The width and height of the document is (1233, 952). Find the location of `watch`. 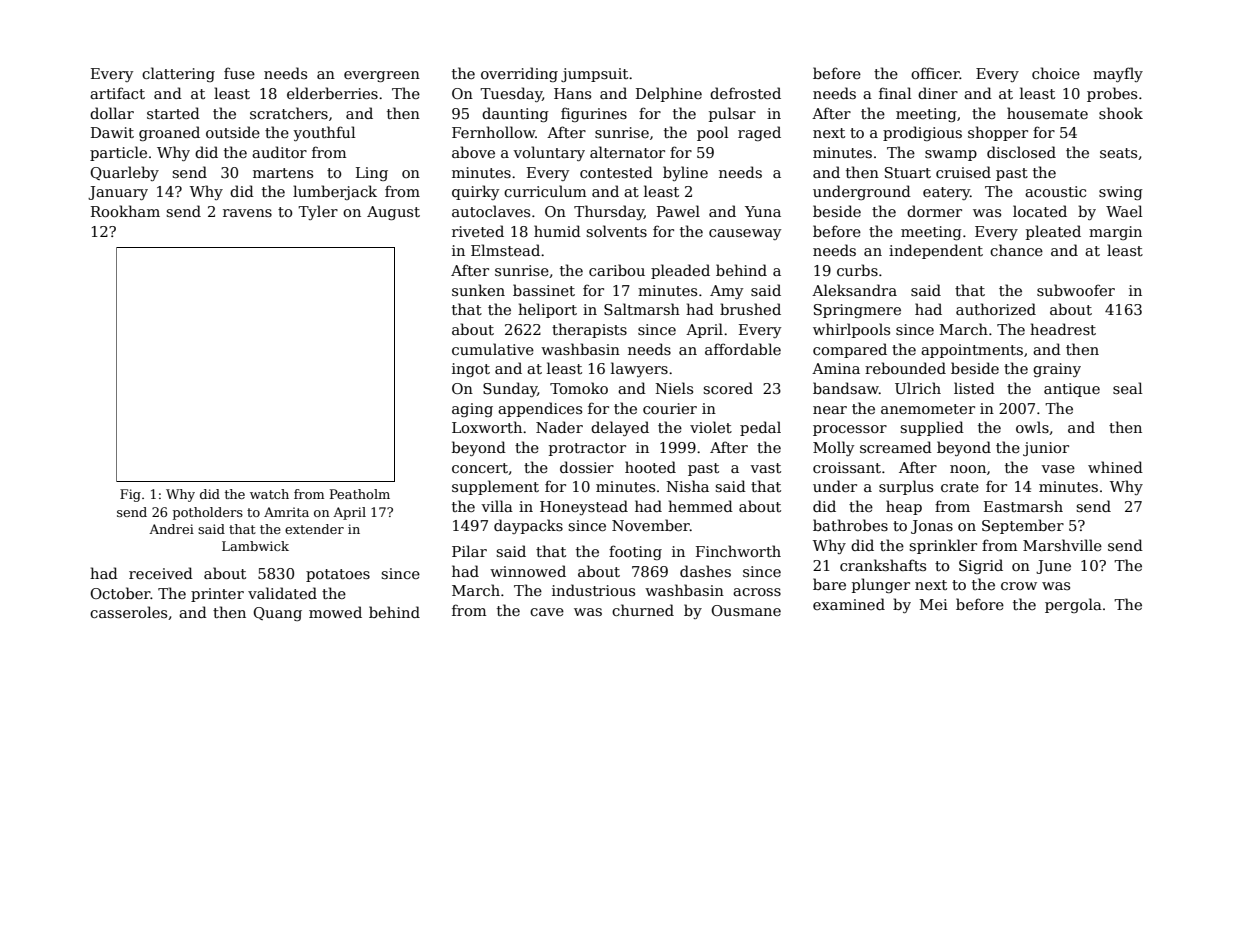

watch is located at coordinates (269, 494).
